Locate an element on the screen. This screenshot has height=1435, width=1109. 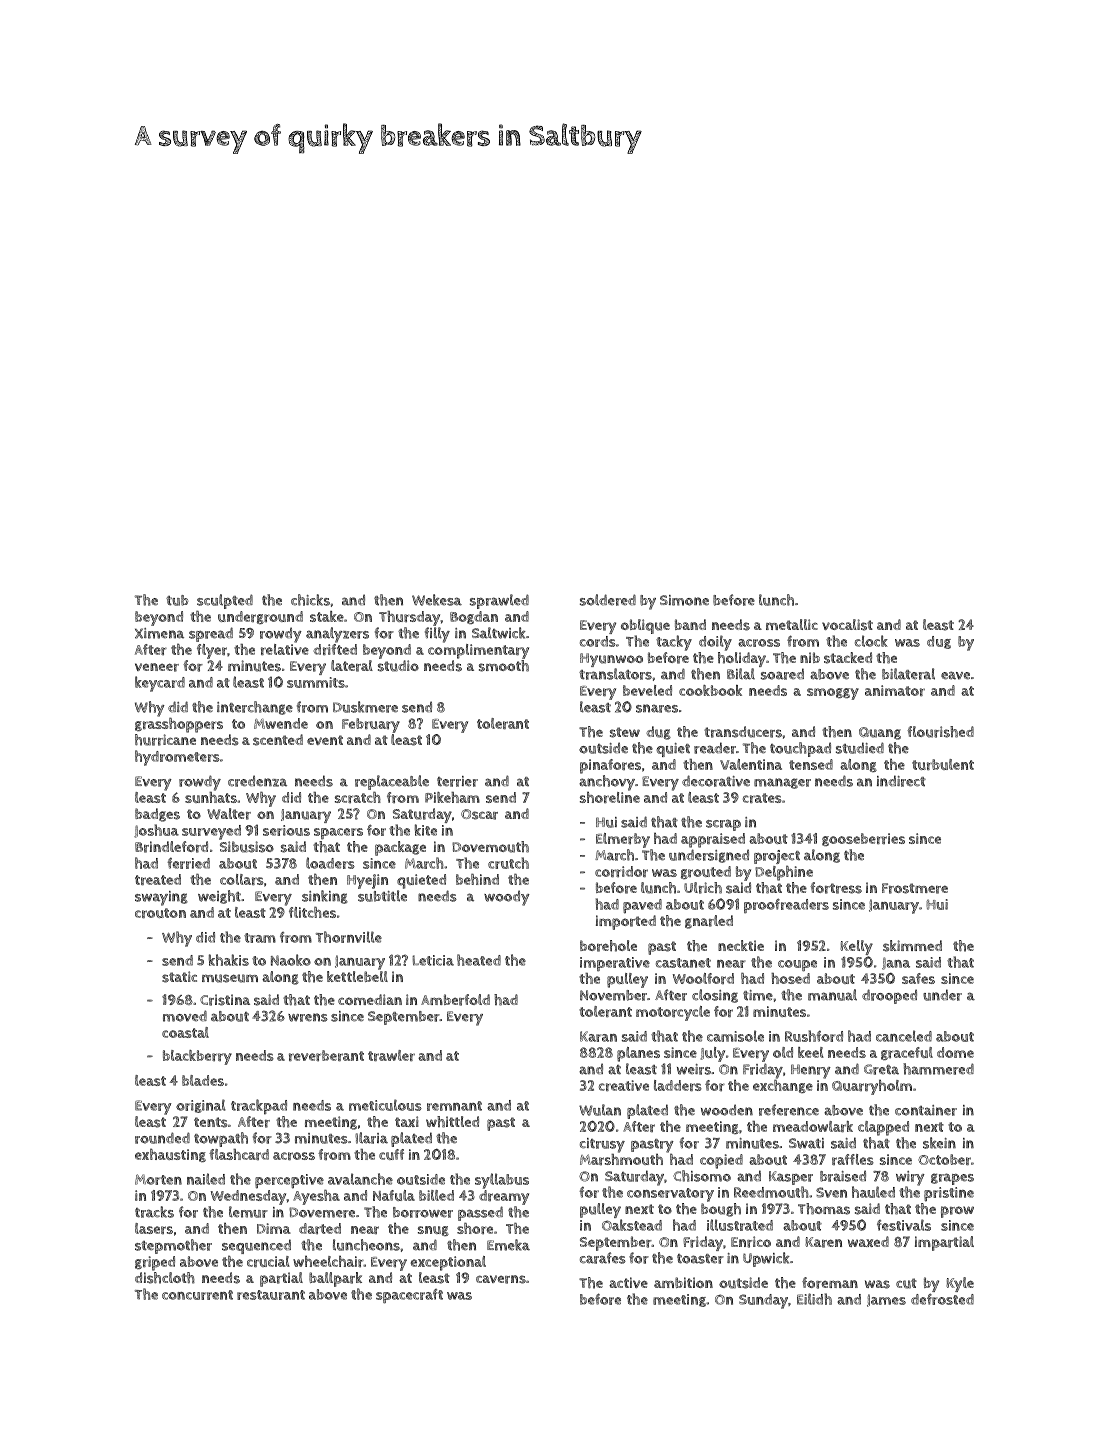
meadowlark is located at coordinates (813, 1126).
